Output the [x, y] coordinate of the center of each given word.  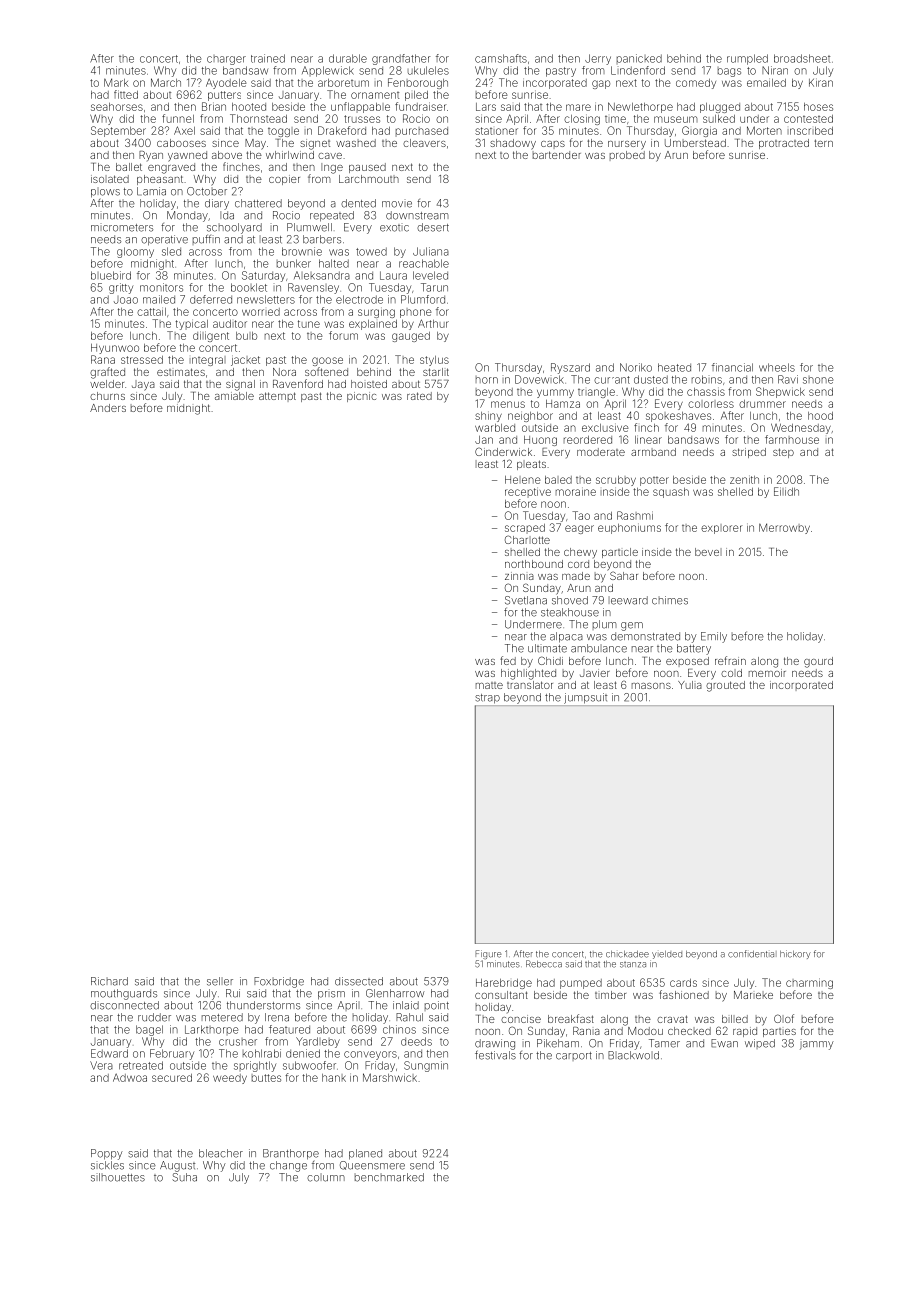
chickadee [627, 954]
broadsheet [802, 58]
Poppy [107, 1154]
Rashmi [635, 515]
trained [268, 58]
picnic [361, 397]
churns [107, 396]
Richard [109, 981]
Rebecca [544, 964]
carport [574, 1056]
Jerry [598, 59]
